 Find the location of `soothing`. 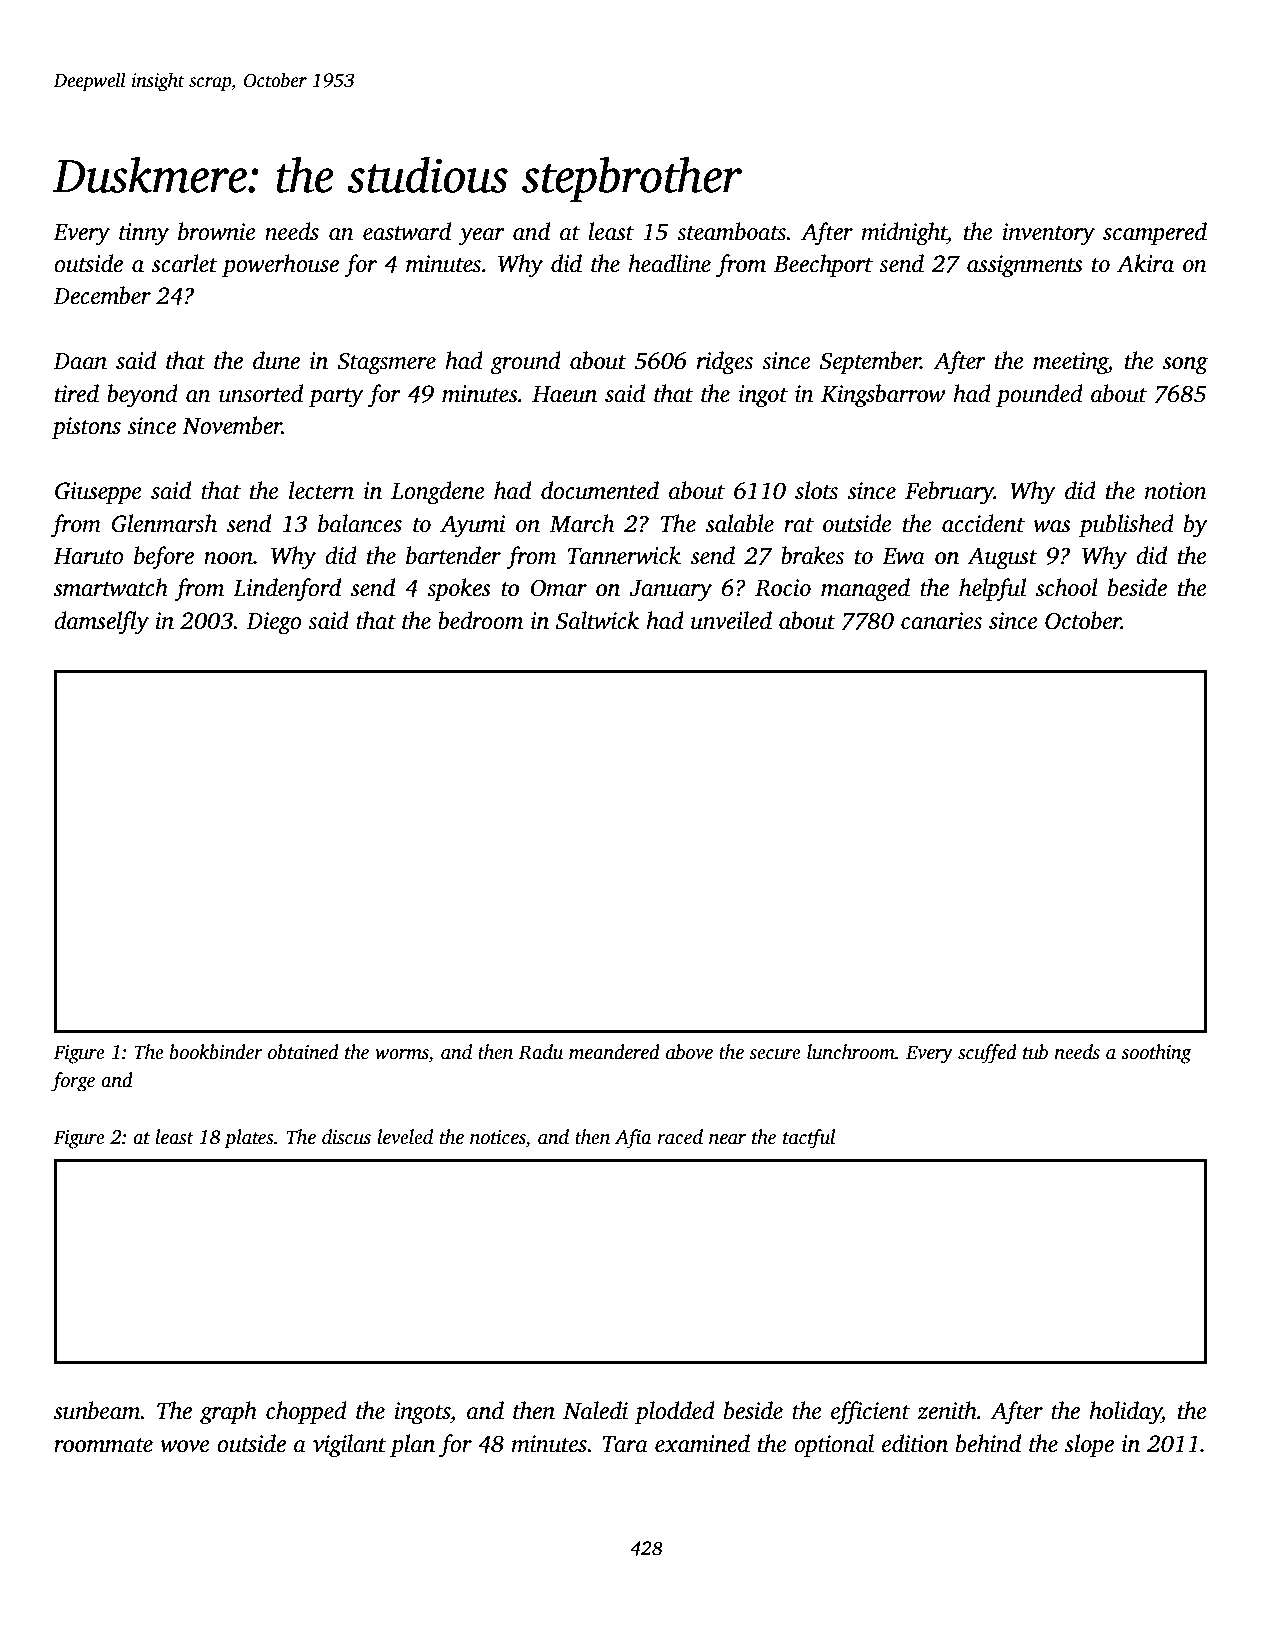

soothing is located at coordinates (1156, 1054).
